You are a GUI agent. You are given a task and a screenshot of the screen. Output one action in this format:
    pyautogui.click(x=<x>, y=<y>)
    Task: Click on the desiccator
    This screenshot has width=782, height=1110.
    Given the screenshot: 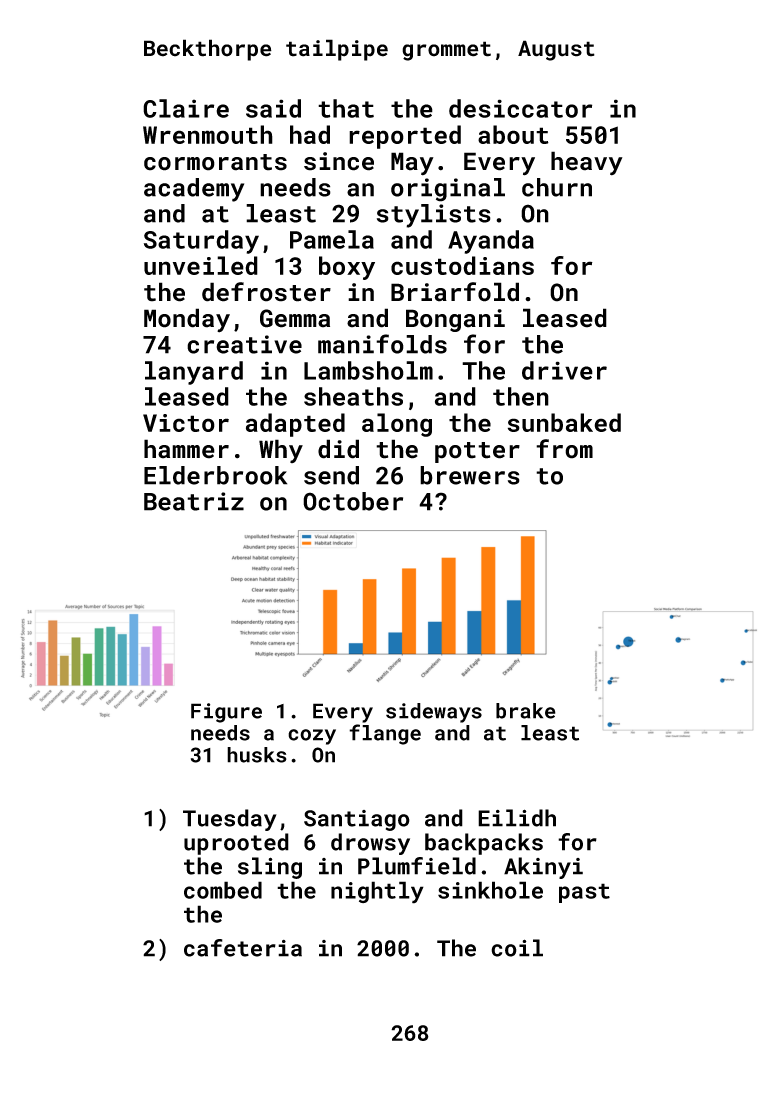 What is the action you would take?
    pyautogui.click(x=520, y=108)
